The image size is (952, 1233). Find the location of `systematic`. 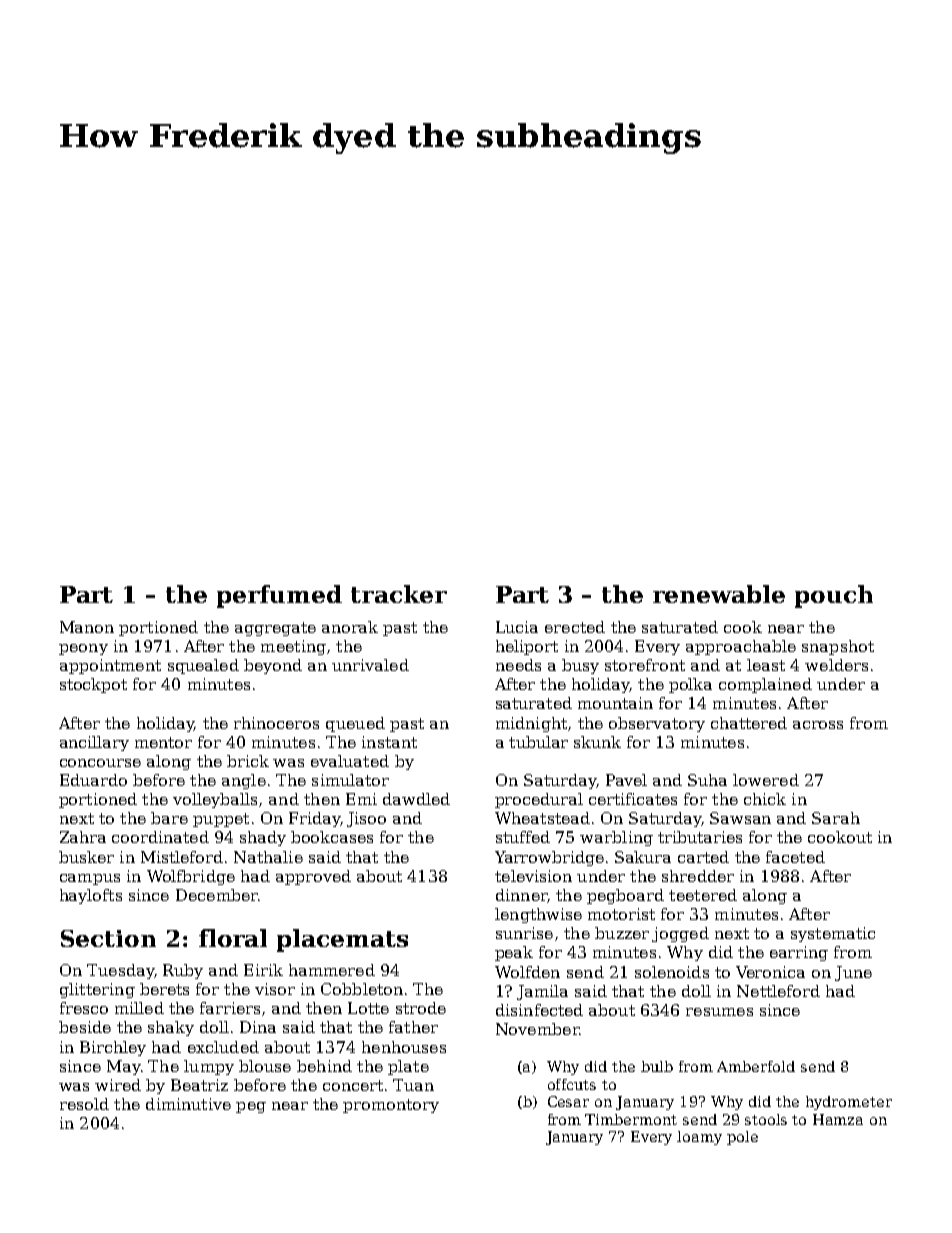

systematic is located at coordinates (833, 934).
